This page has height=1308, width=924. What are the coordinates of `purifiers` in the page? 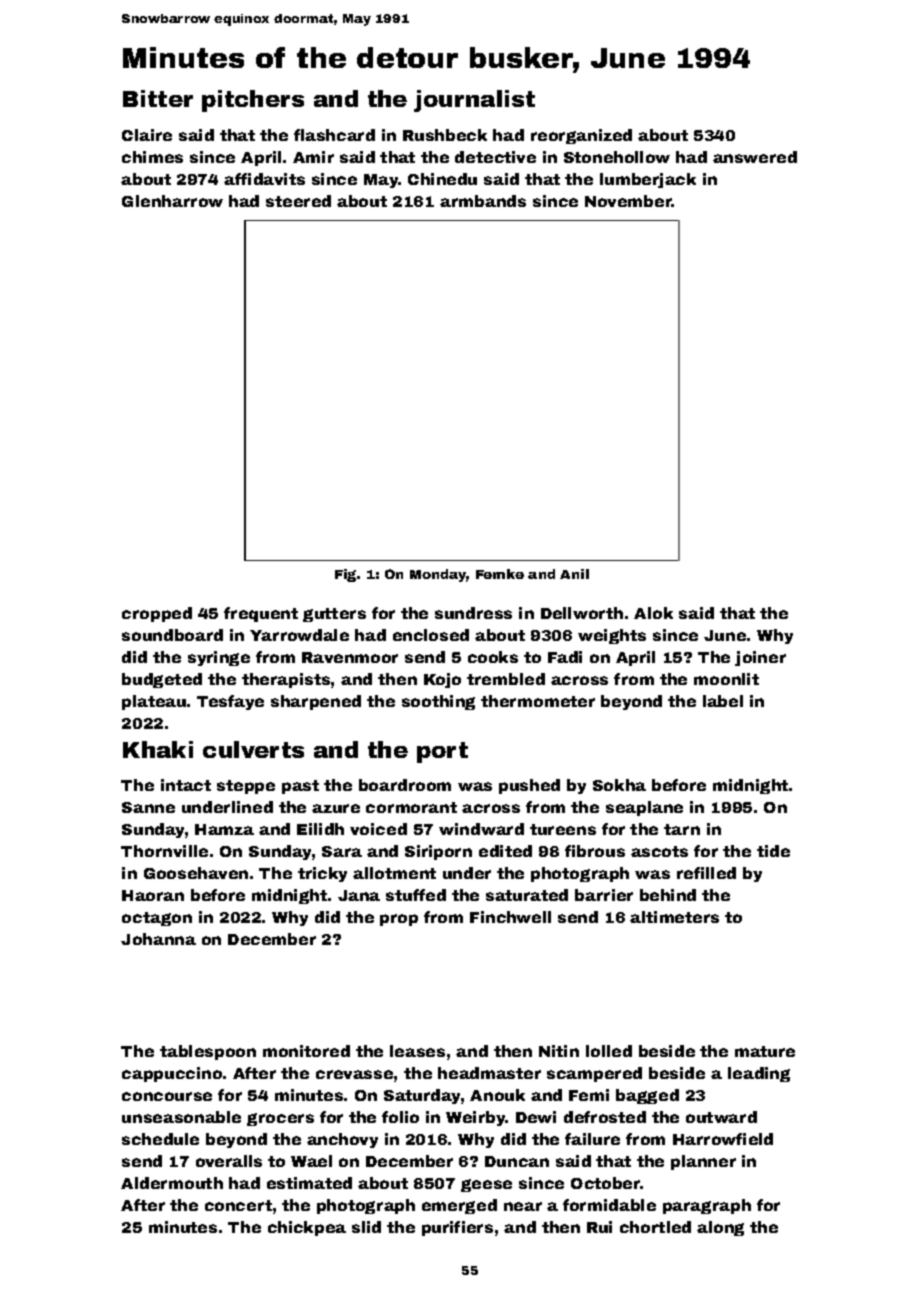 It's located at (457, 1228).
